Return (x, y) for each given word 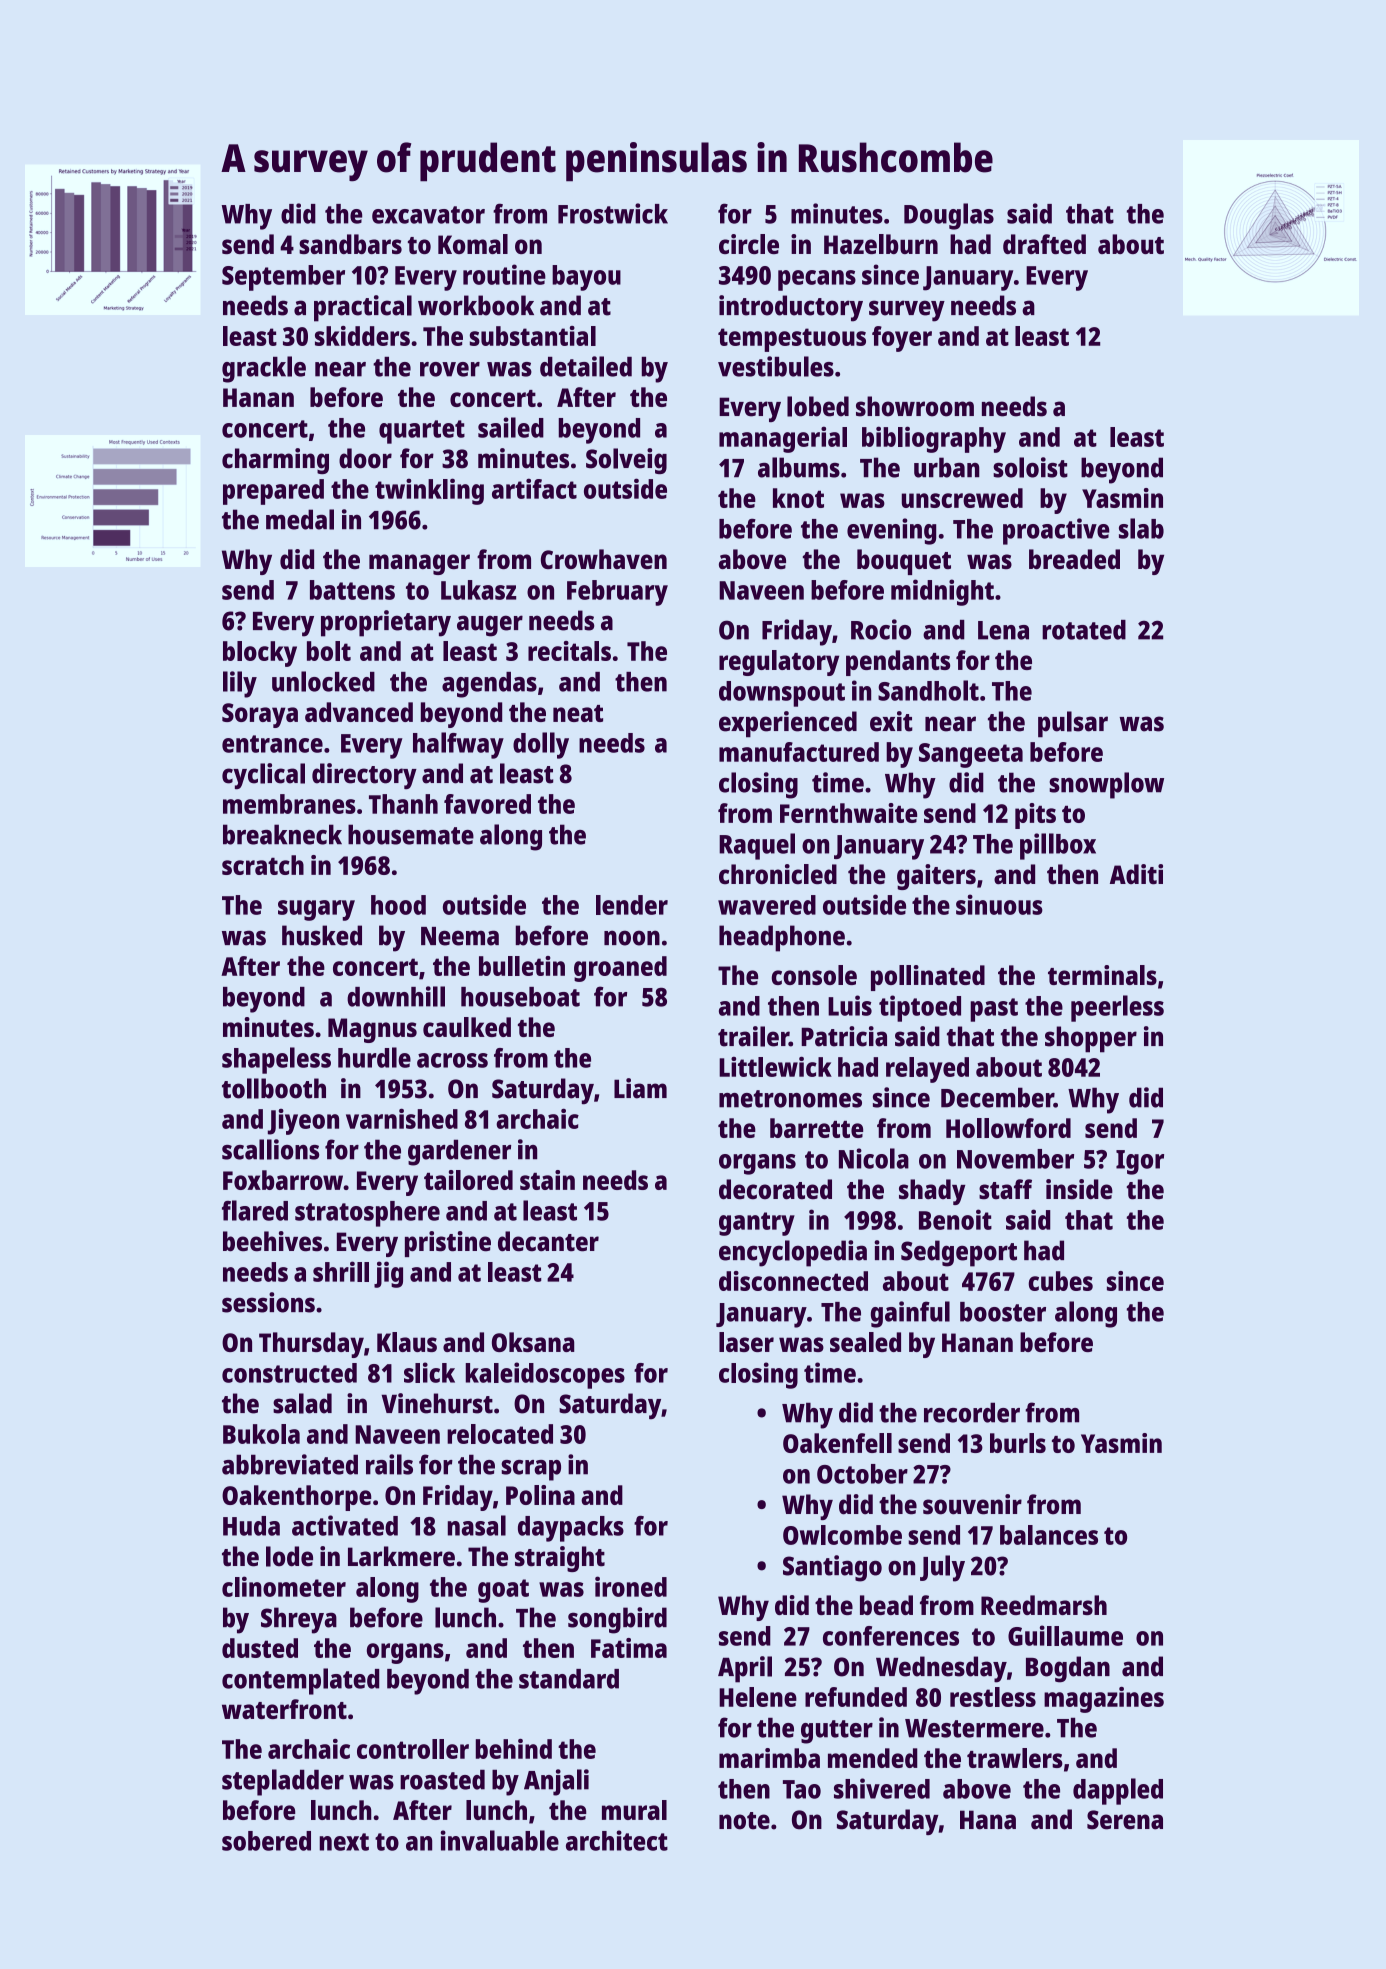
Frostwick (613, 213)
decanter (548, 1241)
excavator (428, 215)
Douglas (949, 216)
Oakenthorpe (297, 1498)
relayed (927, 1070)
